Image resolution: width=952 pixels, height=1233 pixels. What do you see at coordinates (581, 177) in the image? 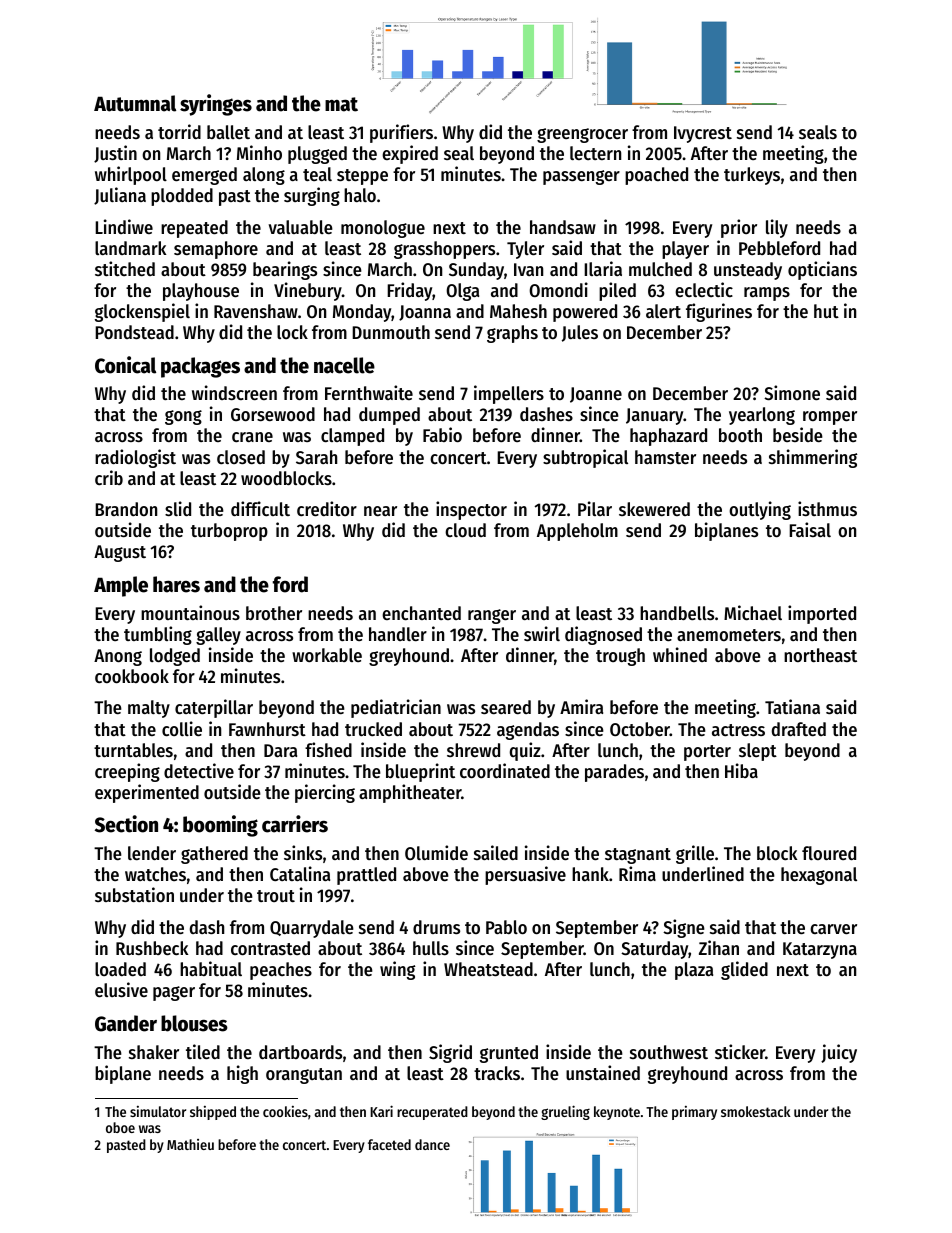
I see `passenger` at bounding box center [581, 177].
